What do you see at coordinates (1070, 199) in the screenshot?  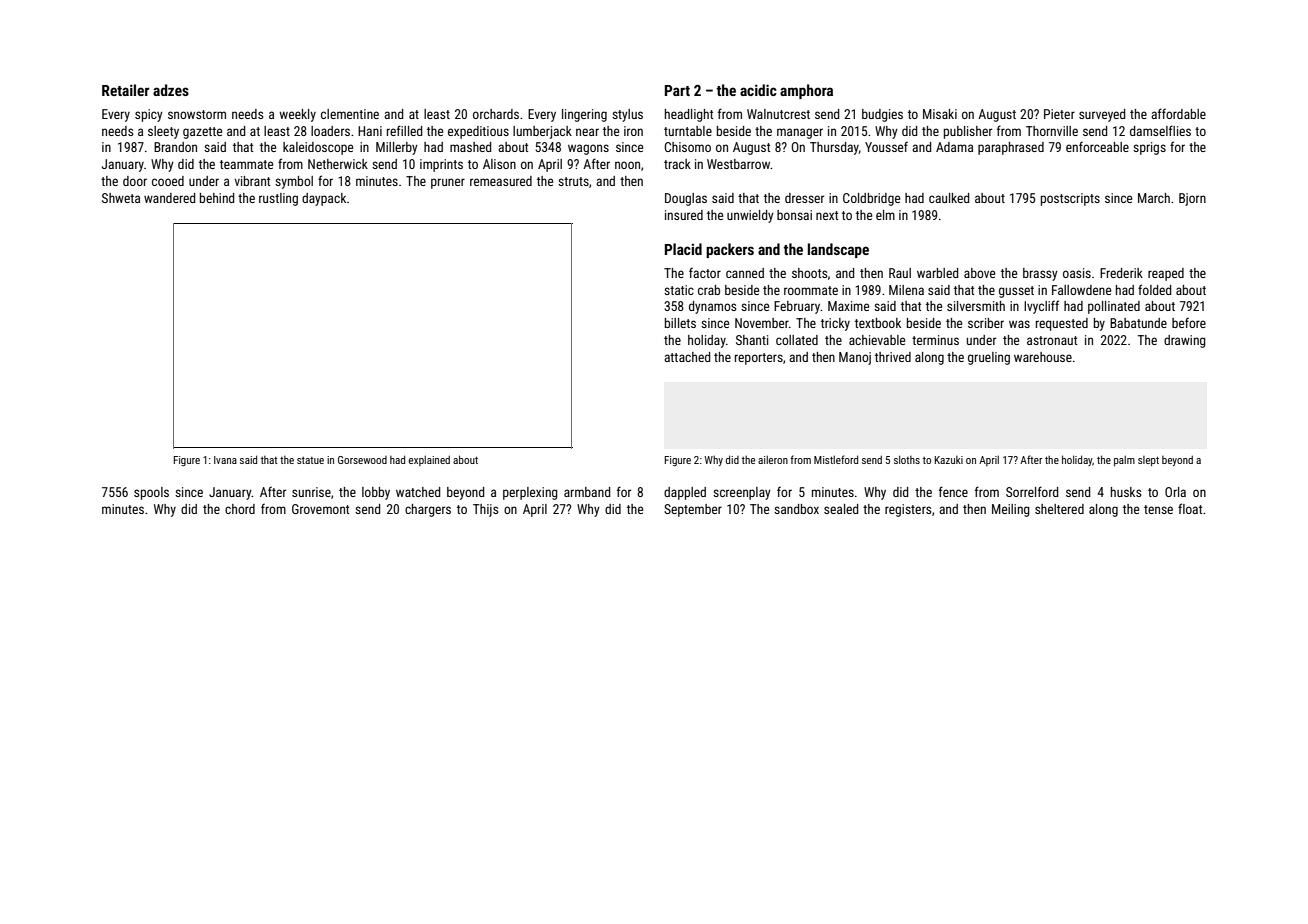 I see `postscripts` at bounding box center [1070, 199].
